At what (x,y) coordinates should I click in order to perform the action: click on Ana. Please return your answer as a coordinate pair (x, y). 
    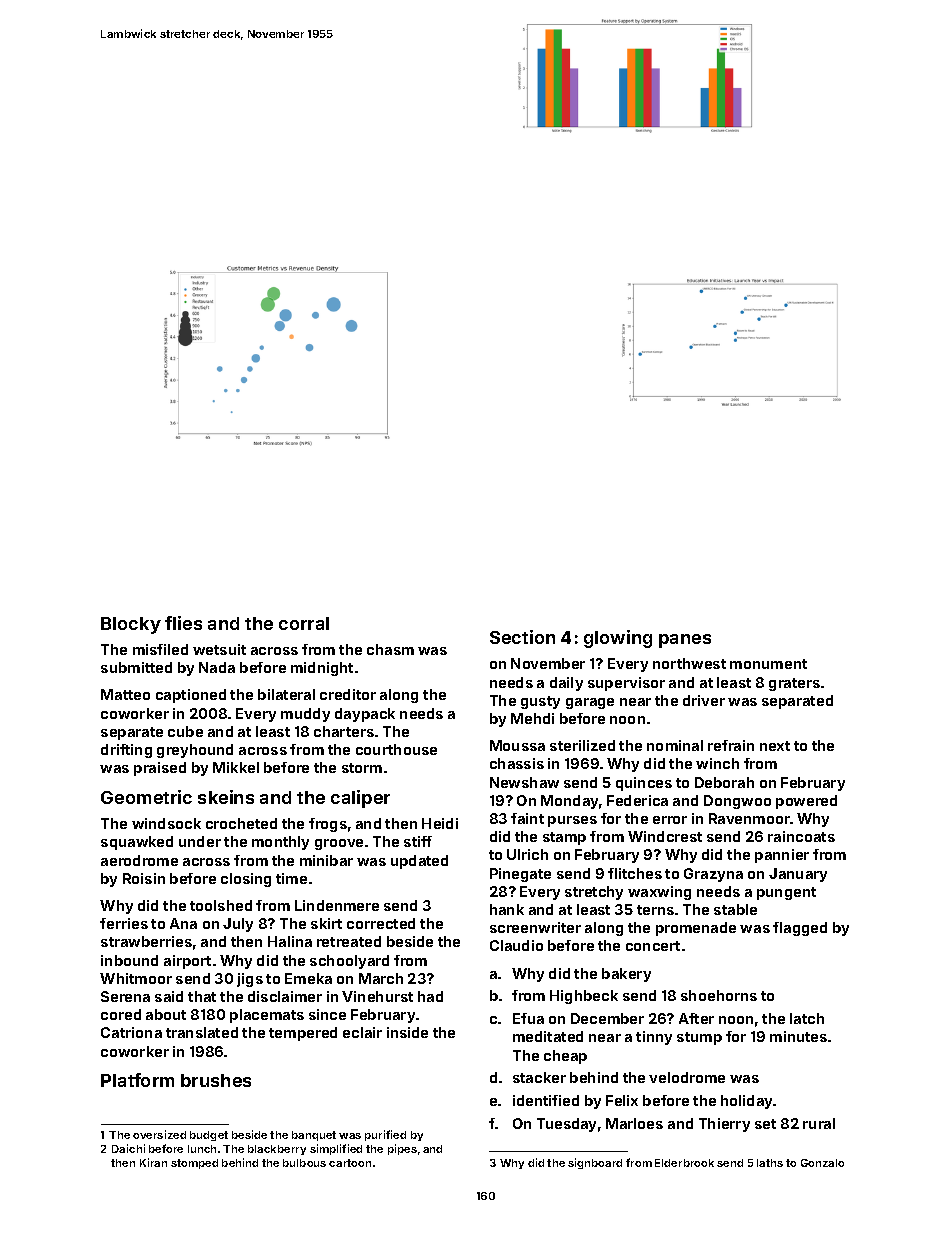
    Looking at the image, I should click on (183, 923).
